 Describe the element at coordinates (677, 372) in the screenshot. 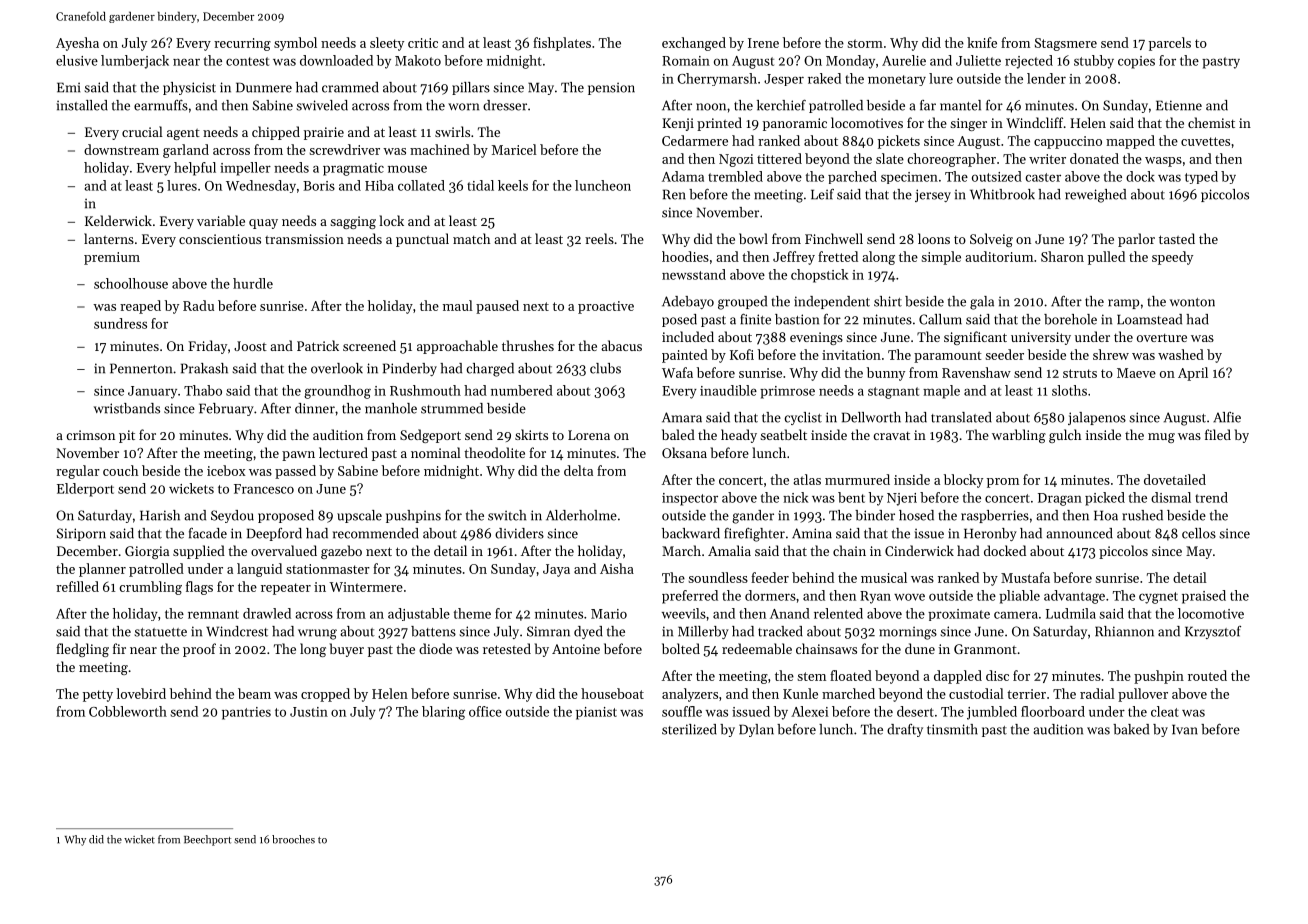

I see `Wafa` at that location.
